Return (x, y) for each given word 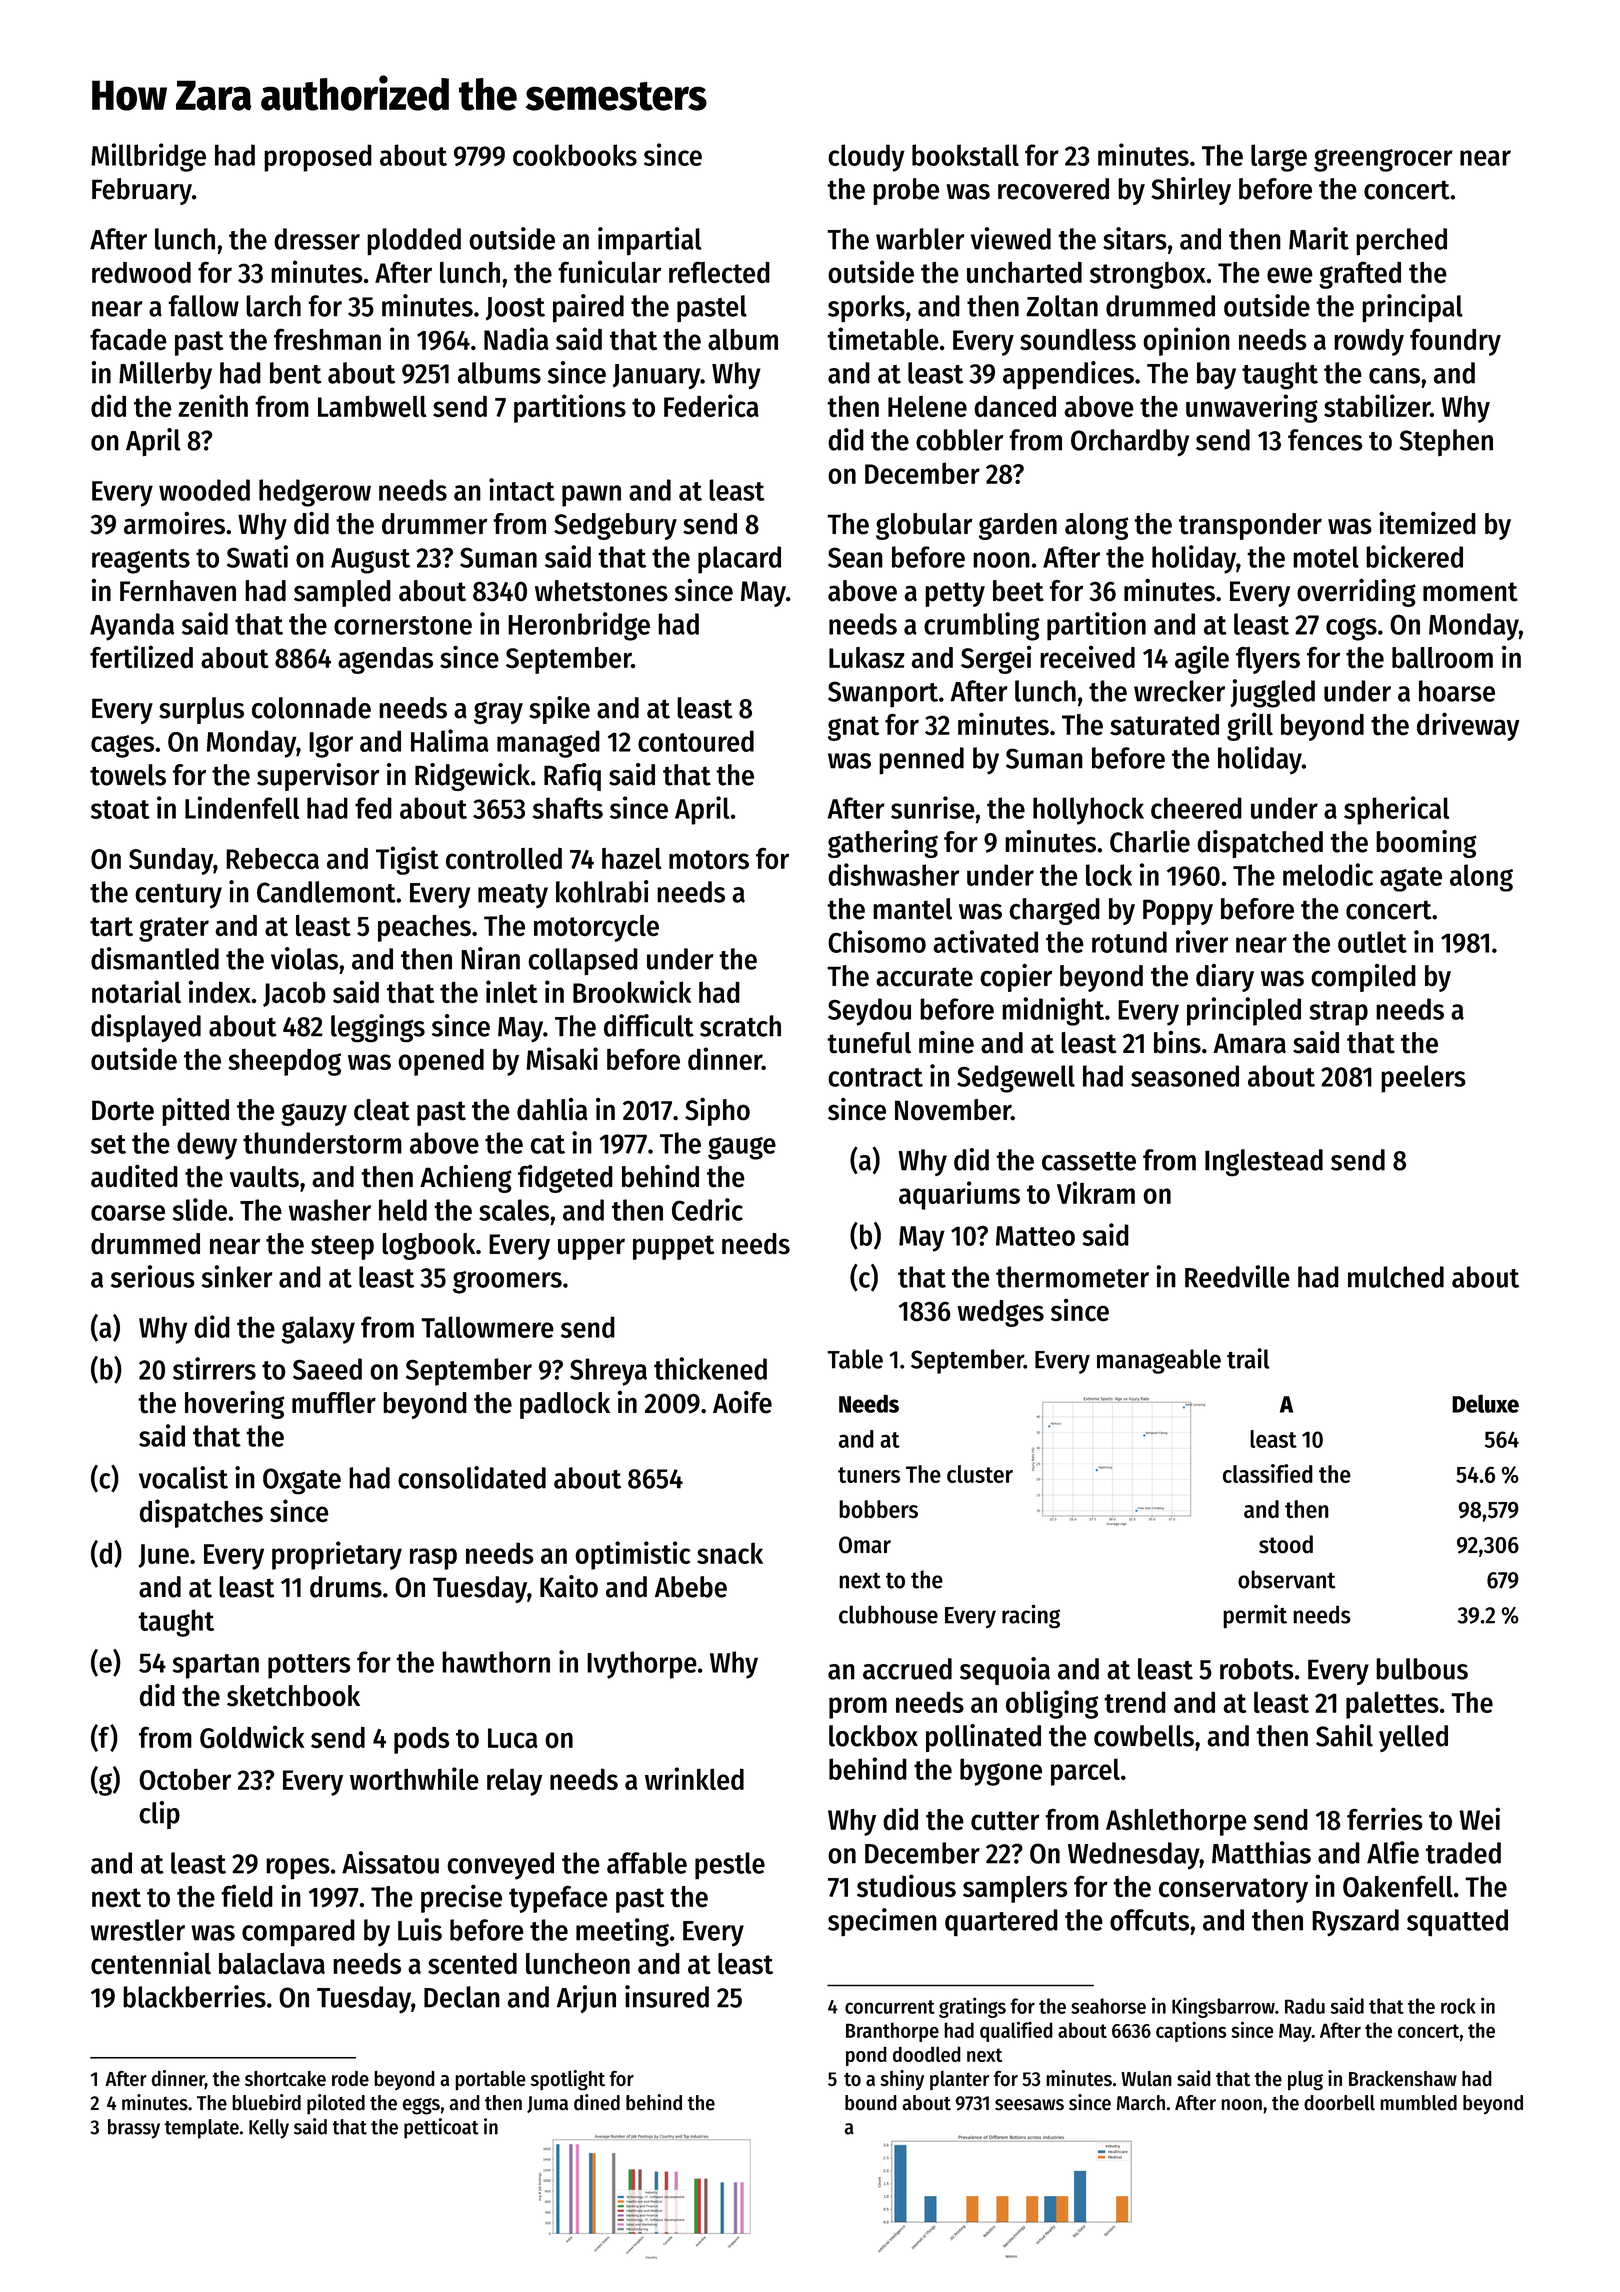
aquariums (959, 1195)
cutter (1005, 1821)
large (1279, 158)
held (403, 1210)
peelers (1423, 1079)
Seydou (869, 1012)
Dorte (123, 1110)
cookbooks (575, 155)
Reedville (1237, 1276)
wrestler (138, 1930)
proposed (318, 158)
